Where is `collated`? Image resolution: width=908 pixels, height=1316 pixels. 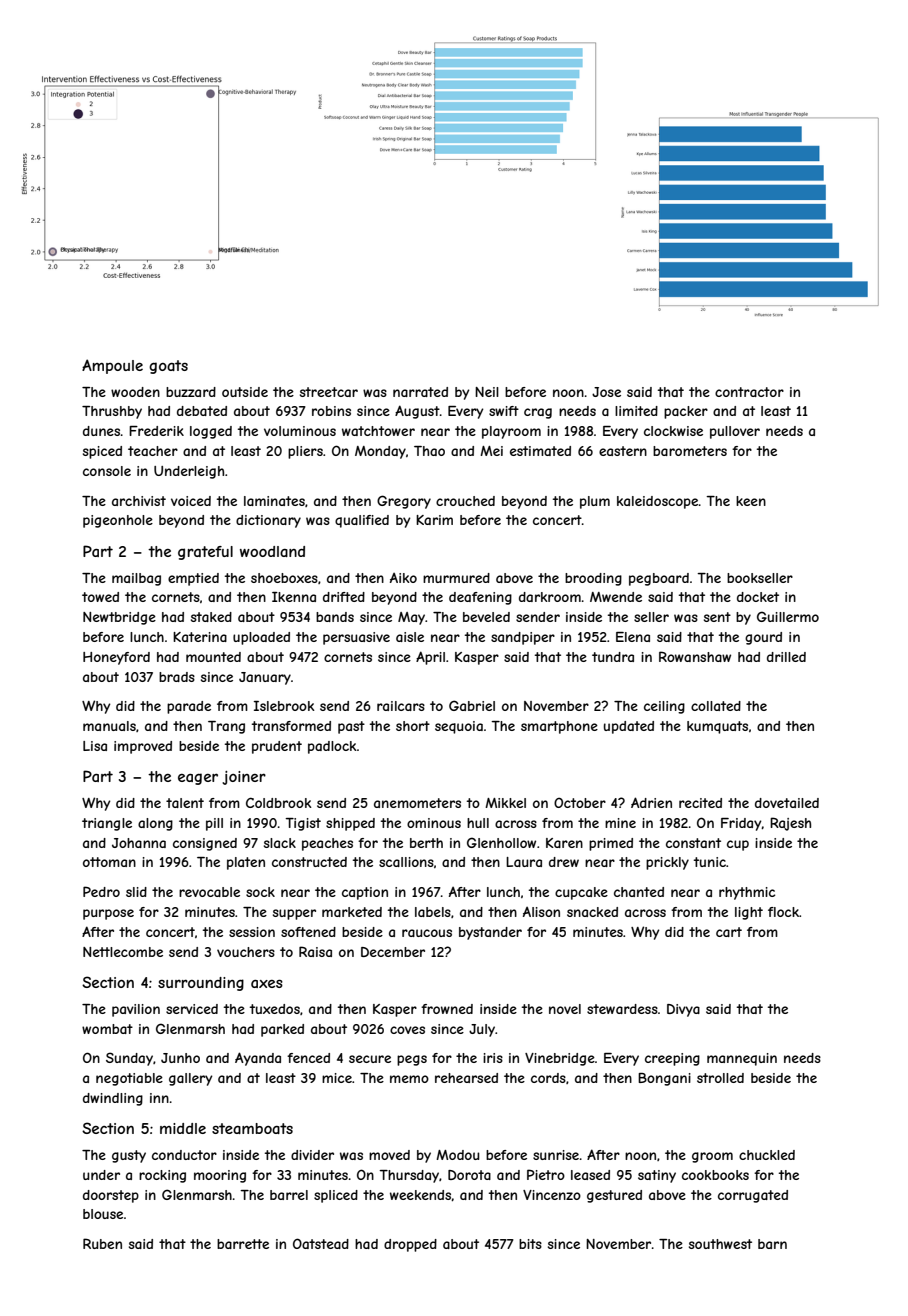 collated is located at coordinates (716, 706).
